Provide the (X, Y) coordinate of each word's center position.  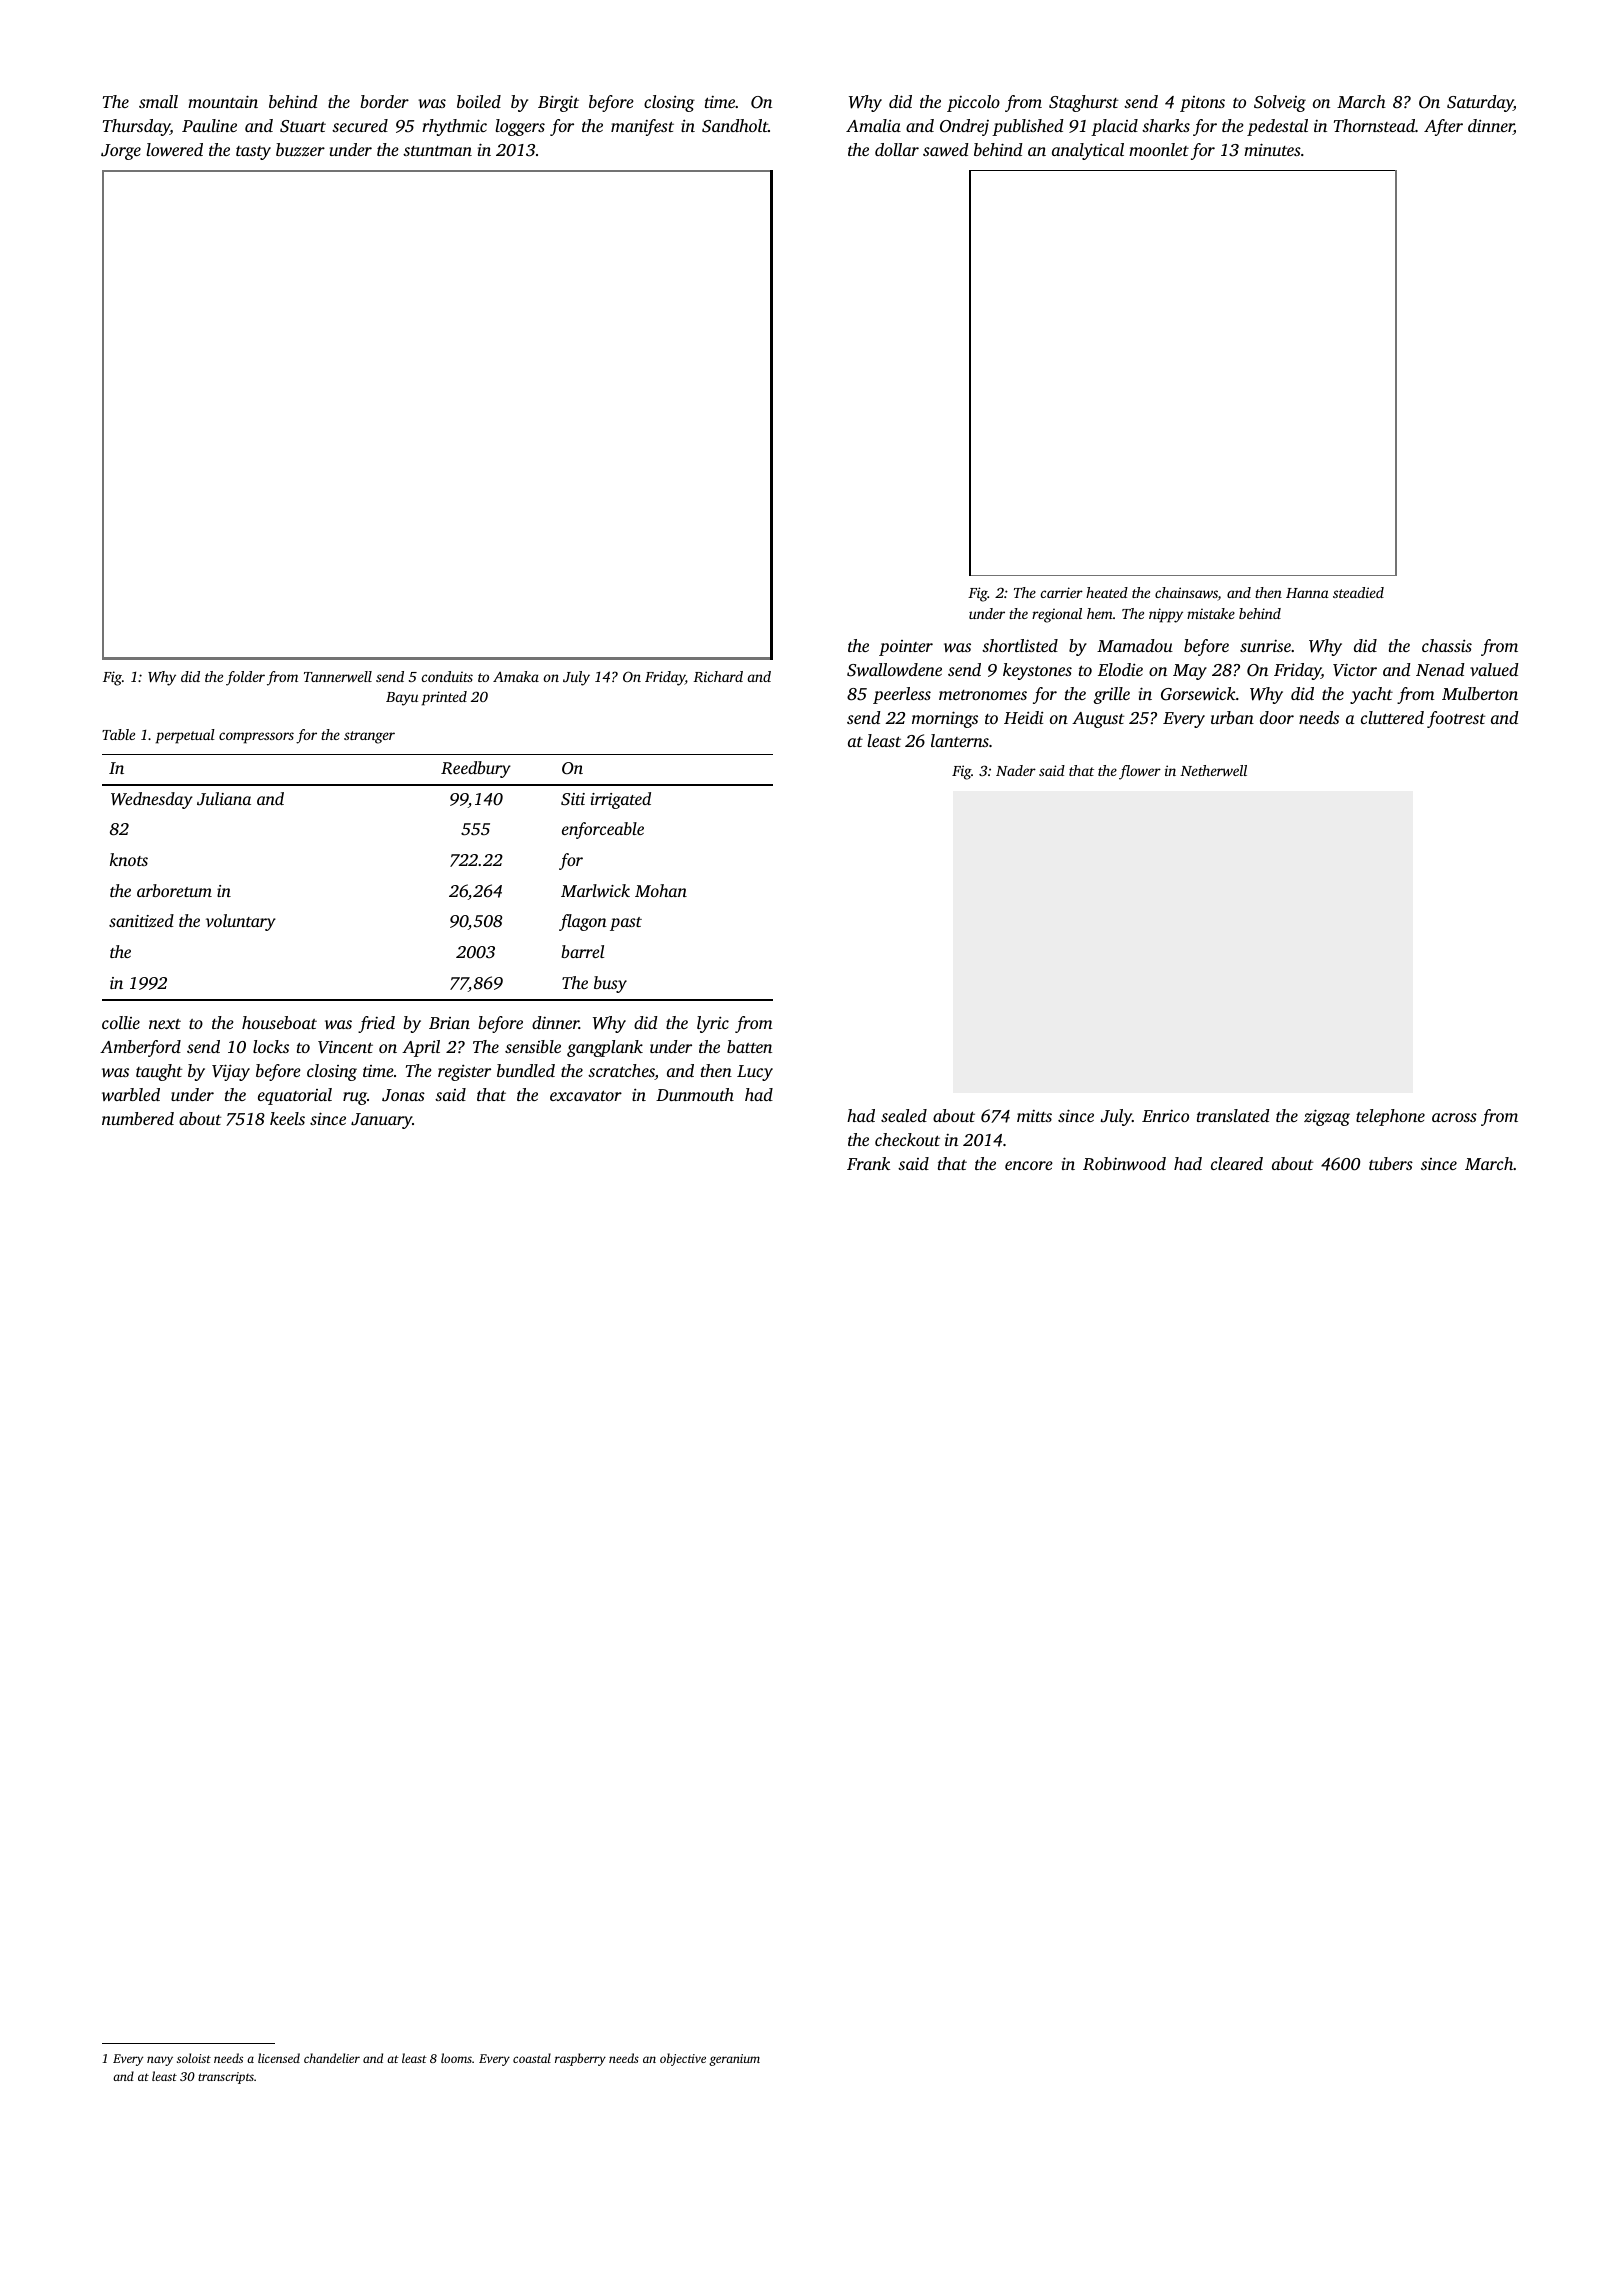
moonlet (1159, 149)
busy (610, 984)
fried (376, 1024)
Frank (868, 1163)
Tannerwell (338, 676)
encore (1029, 1165)
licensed (279, 2058)
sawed (945, 149)
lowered (174, 149)
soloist (194, 2058)
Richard (718, 676)
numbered (138, 1118)
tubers (1391, 1163)
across (1454, 1117)
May (1190, 672)
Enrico (1165, 1116)
